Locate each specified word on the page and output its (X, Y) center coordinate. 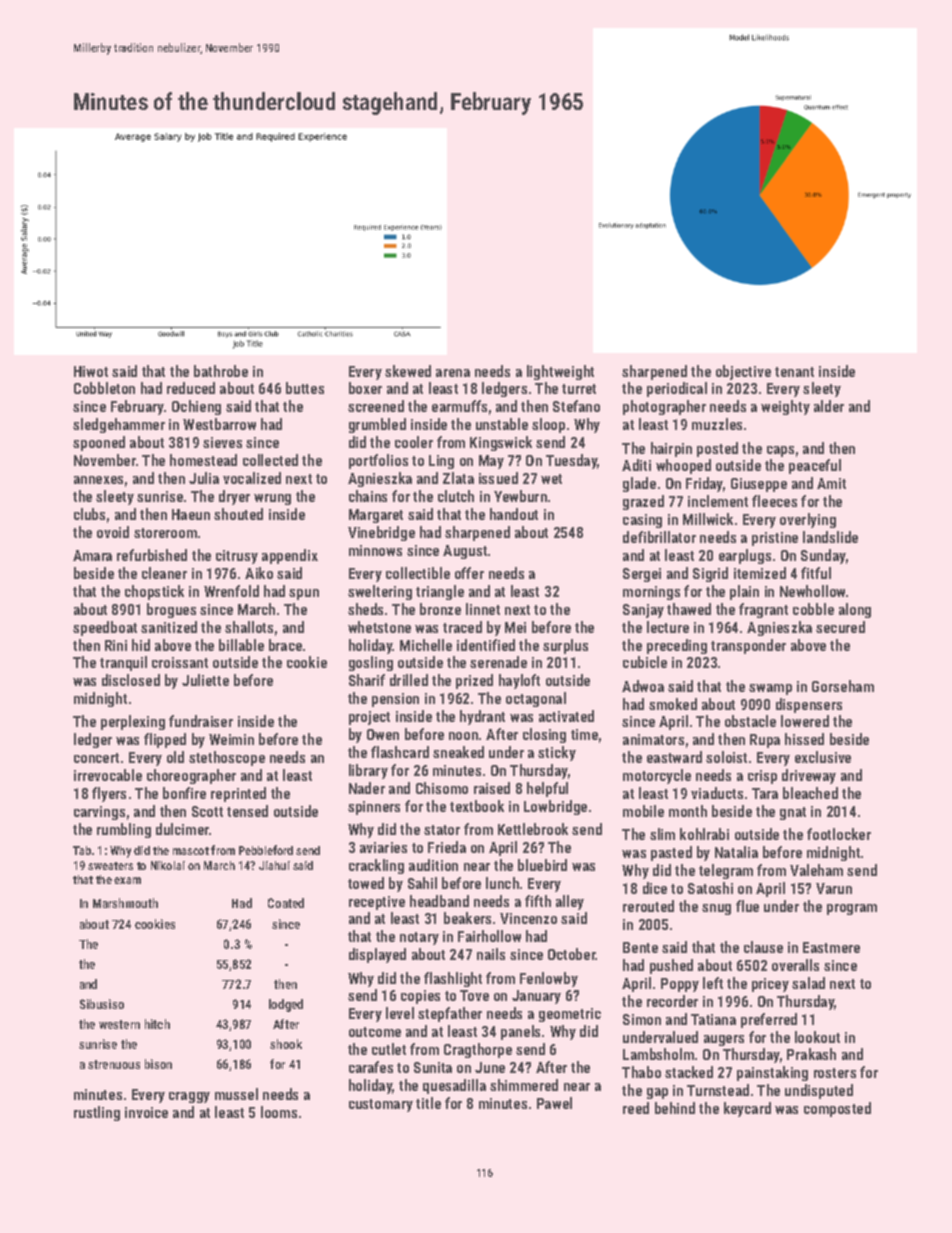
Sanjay (643, 611)
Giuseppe (759, 485)
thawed (689, 609)
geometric (570, 1015)
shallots (249, 627)
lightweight (560, 372)
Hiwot (91, 371)
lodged (286, 1005)
